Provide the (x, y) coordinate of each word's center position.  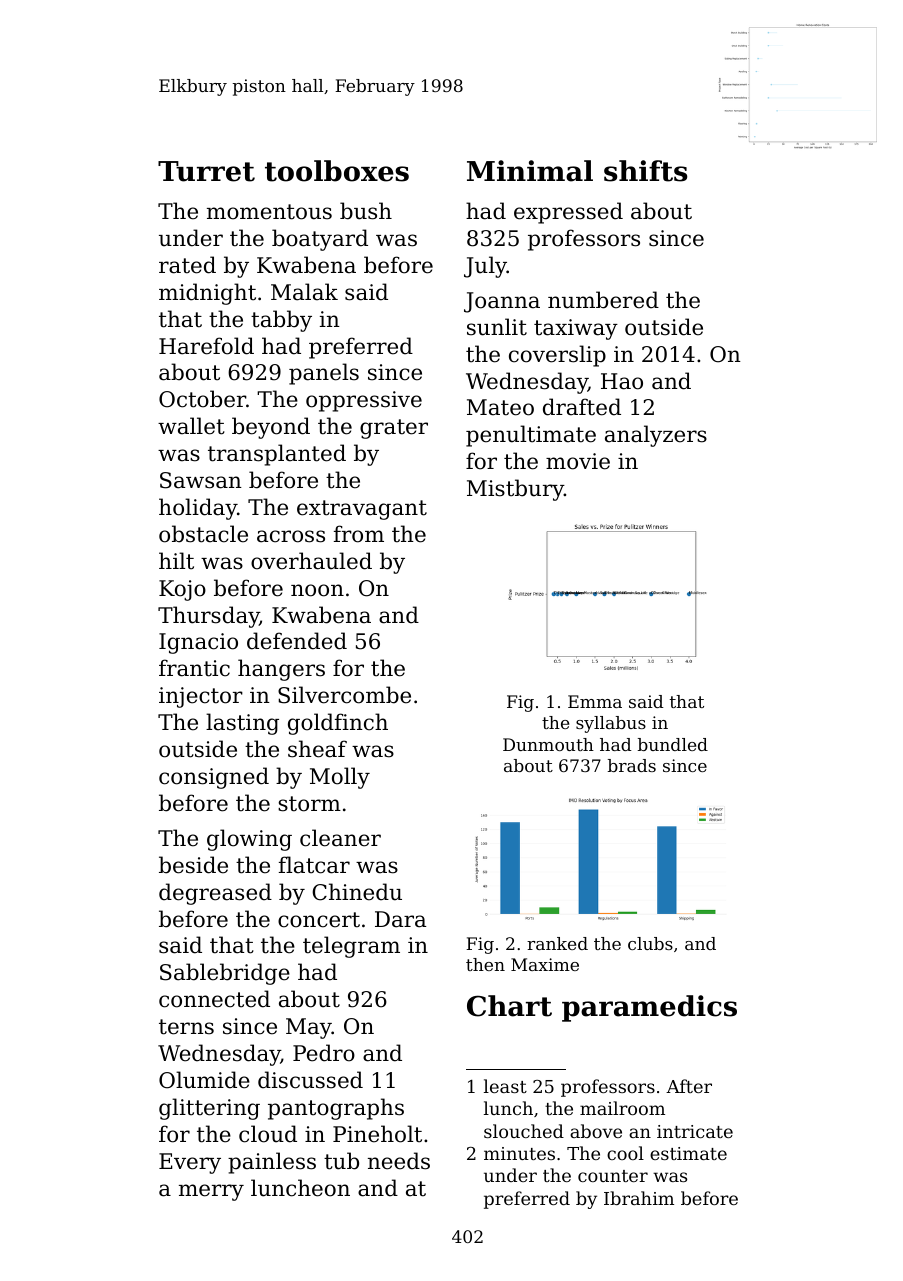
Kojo (182, 590)
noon (317, 590)
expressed (568, 213)
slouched (524, 1131)
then (485, 964)
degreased (215, 894)
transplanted (277, 455)
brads (632, 765)
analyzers (656, 436)
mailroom (622, 1108)
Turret (206, 171)
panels (324, 374)
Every (190, 1163)
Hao (622, 381)
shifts (645, 171)
